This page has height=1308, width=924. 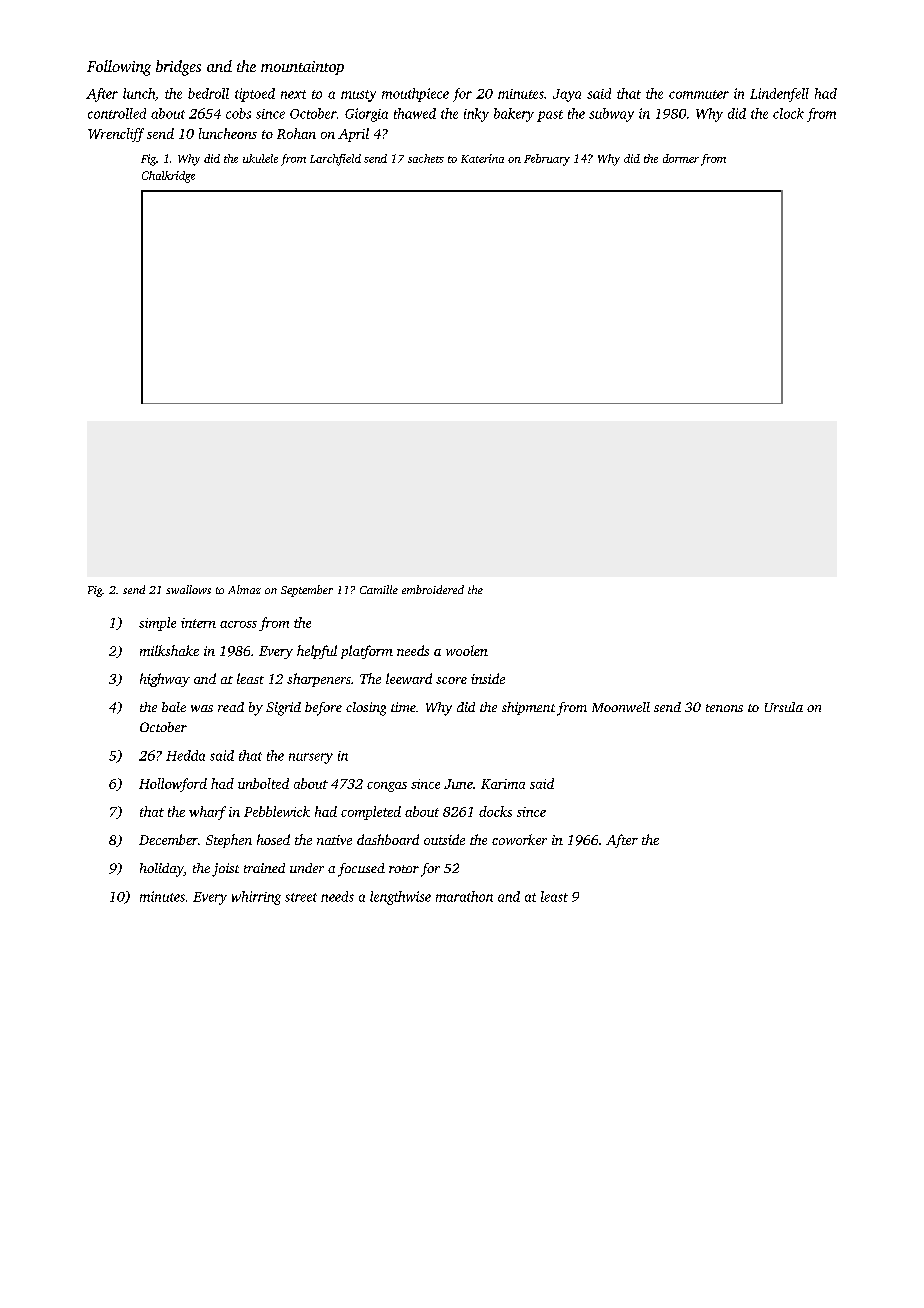 I want to click on swallows, so click(x=188, y=589).
